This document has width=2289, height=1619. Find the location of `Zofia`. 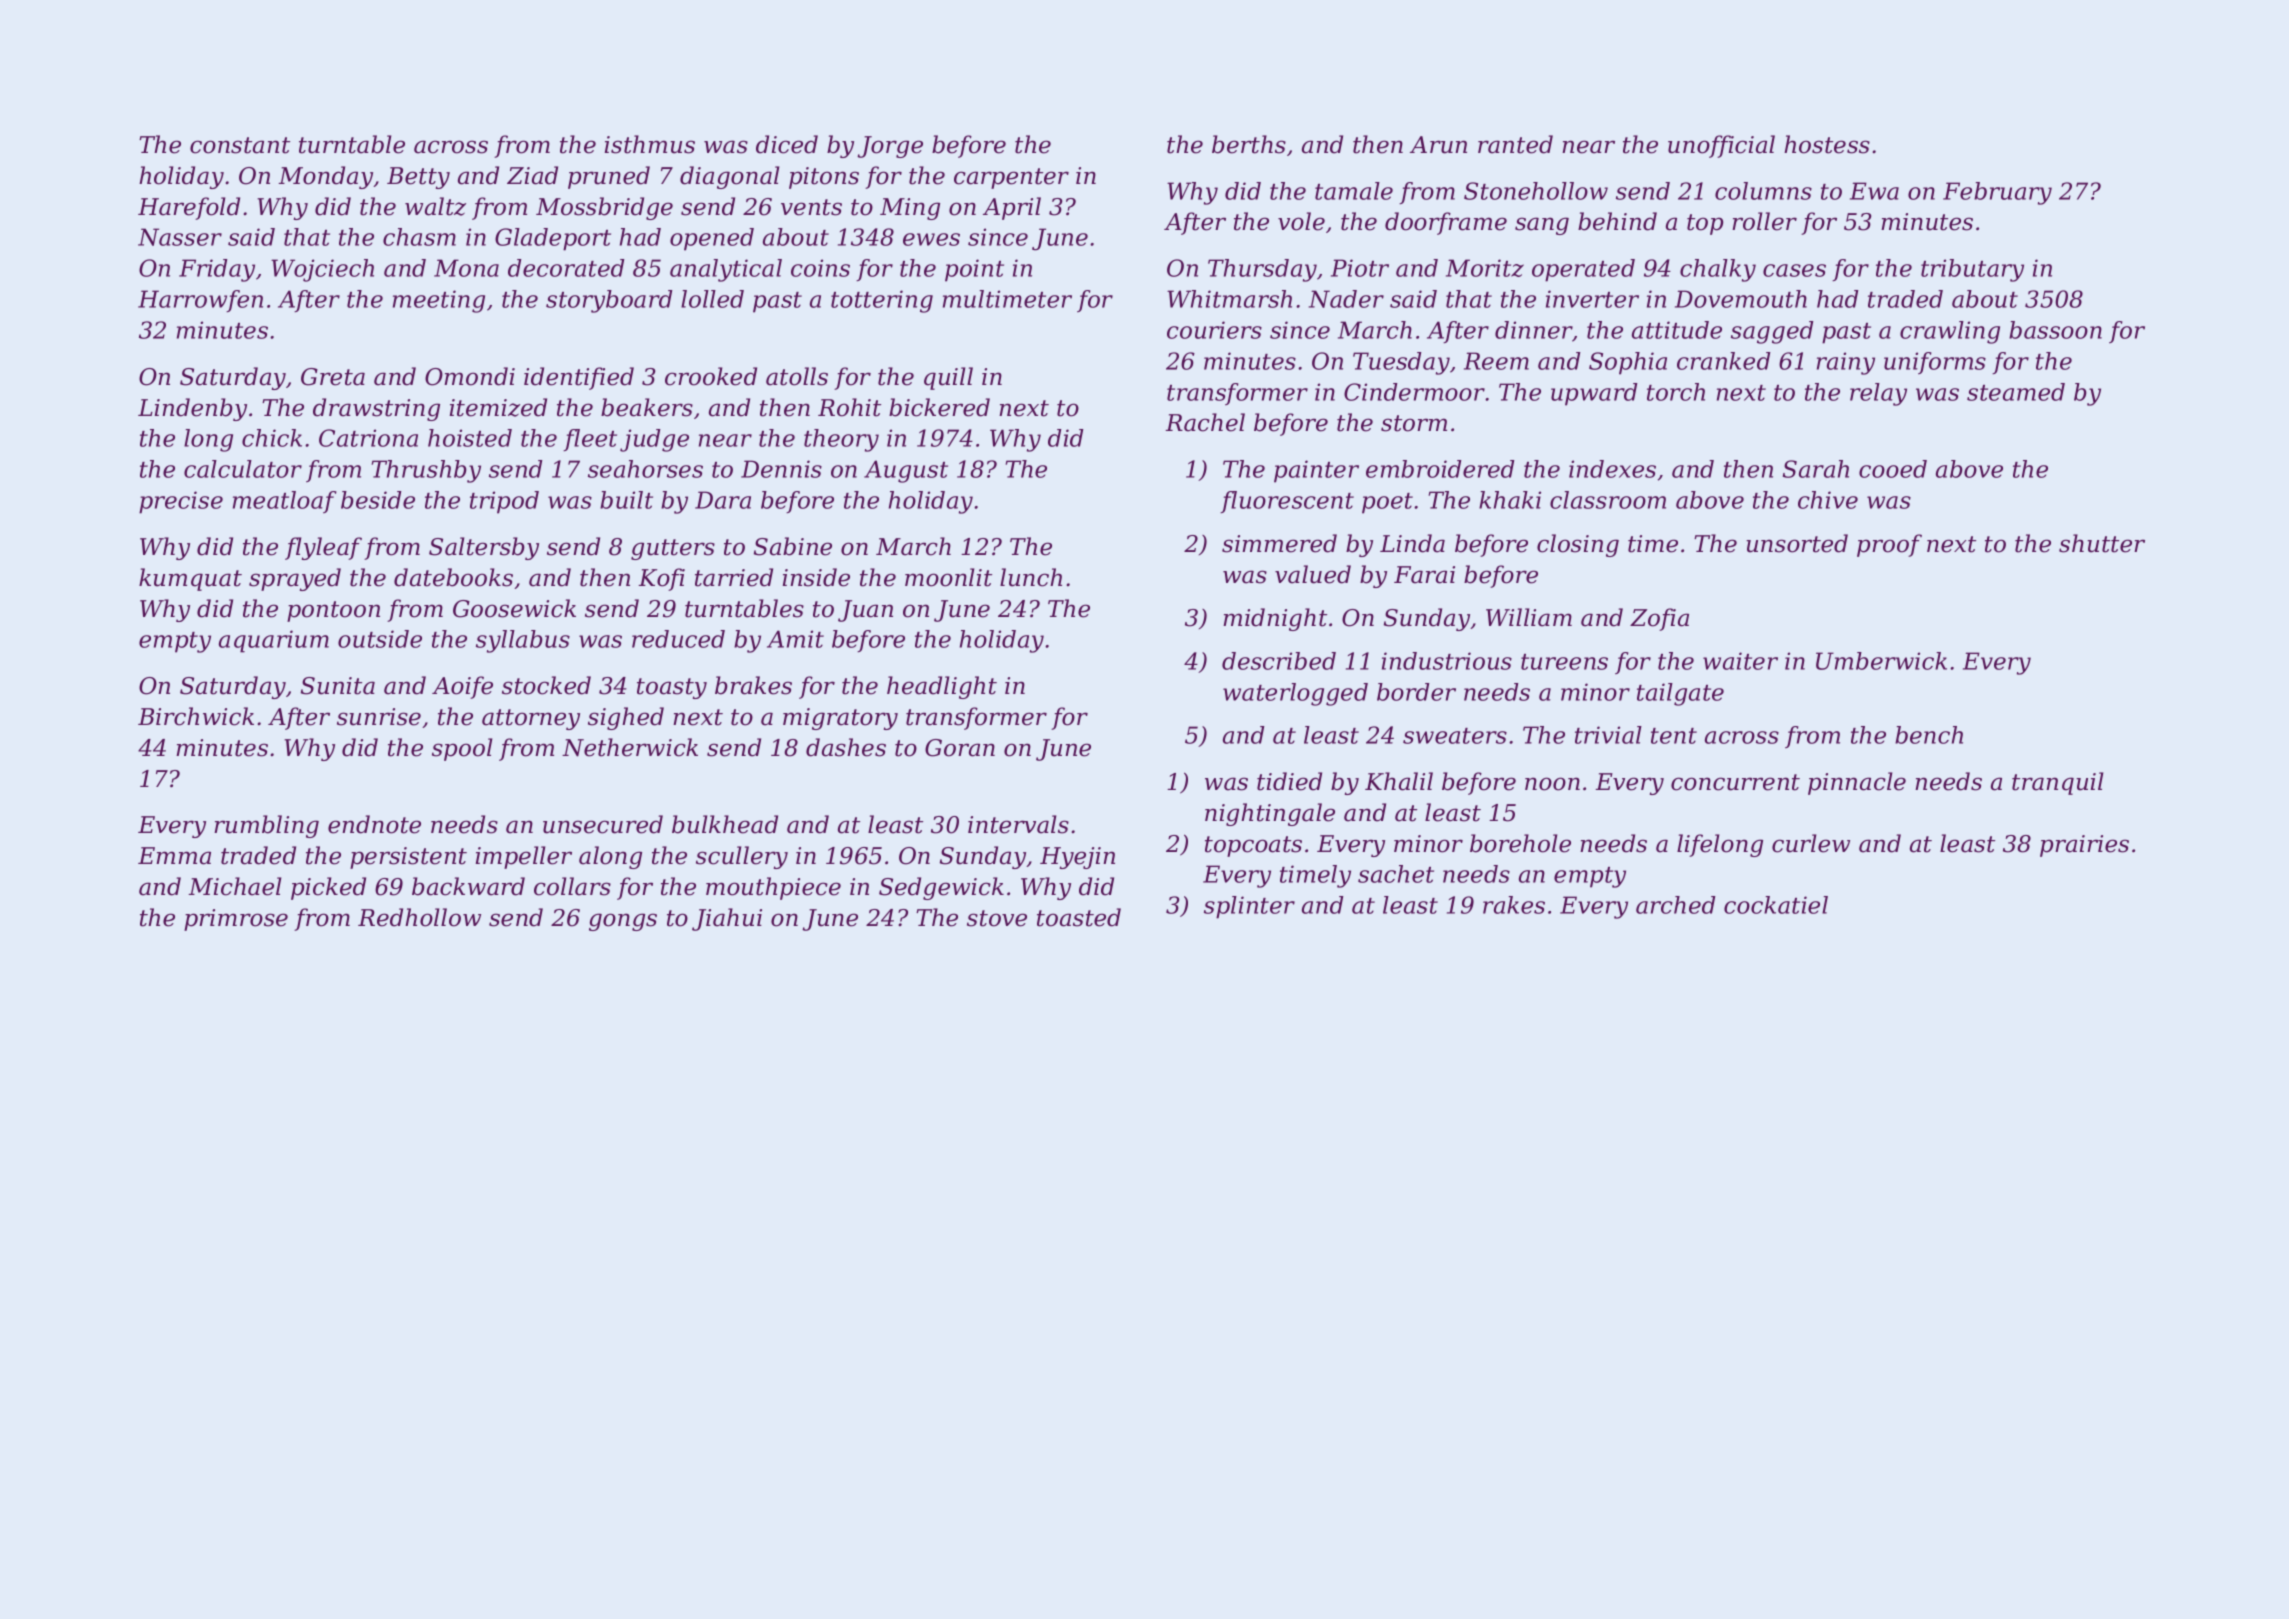

Zofia is located at coordinates (1659, 619).
